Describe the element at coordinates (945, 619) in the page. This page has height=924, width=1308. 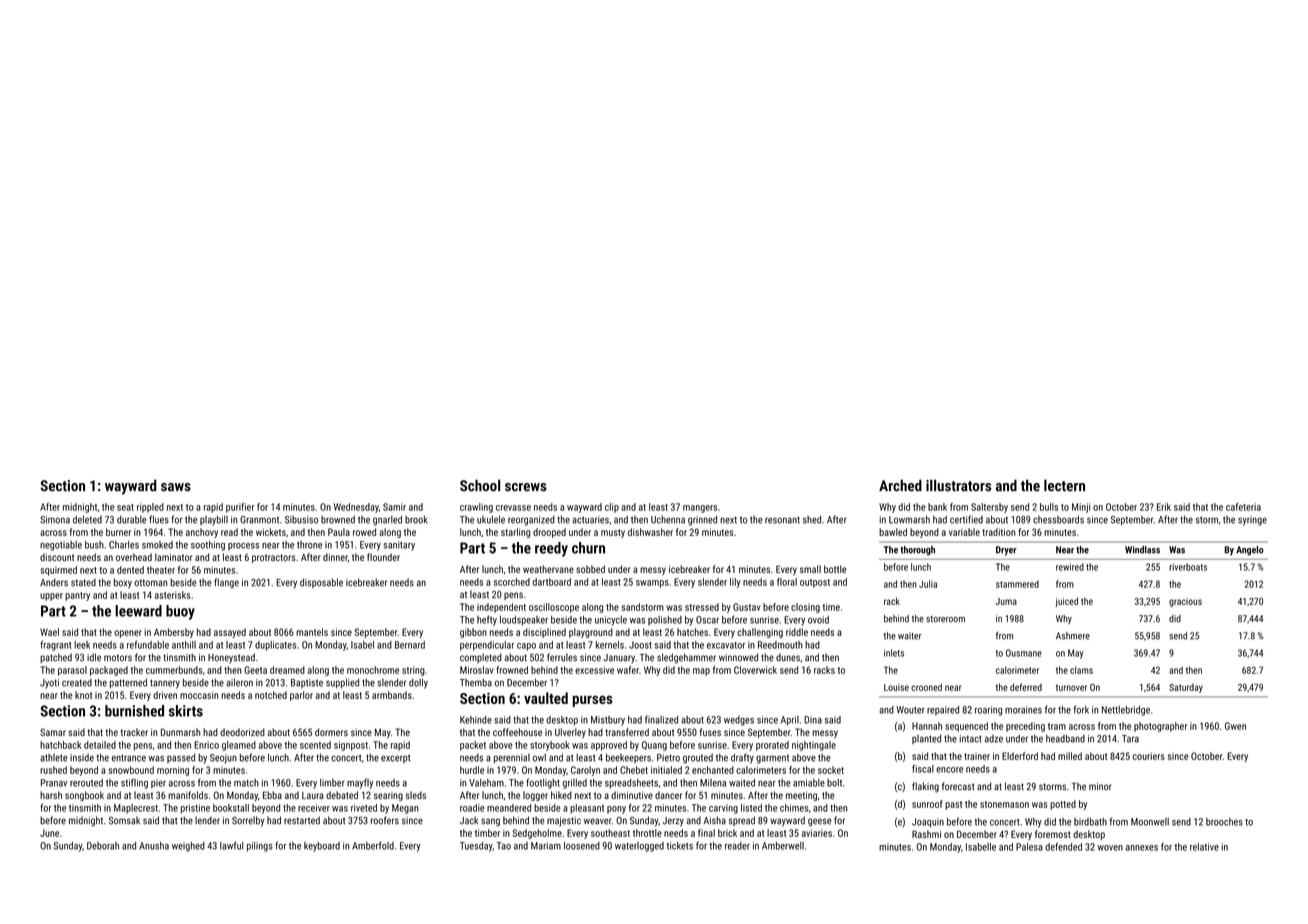
I see `storeroom` at that location.
